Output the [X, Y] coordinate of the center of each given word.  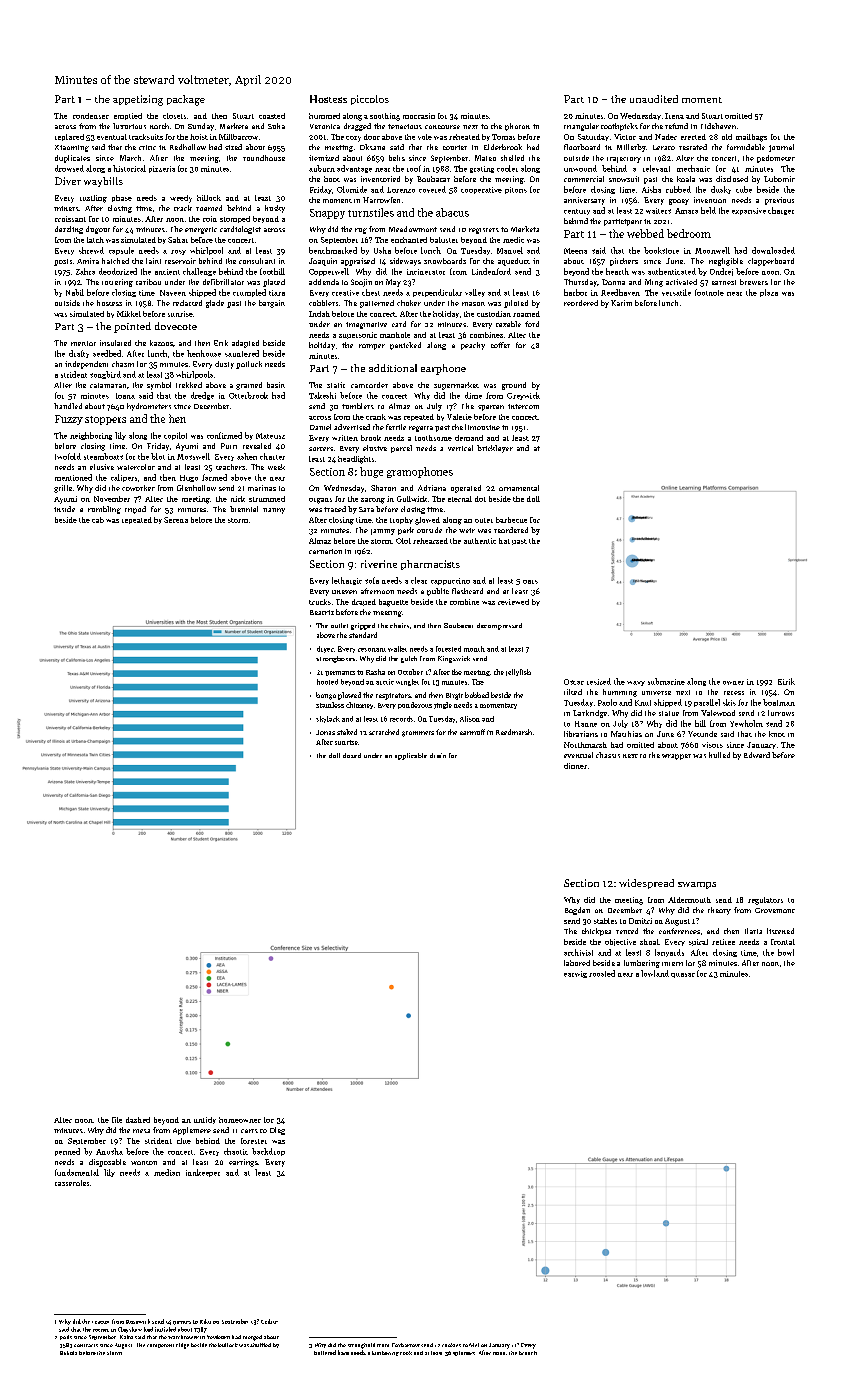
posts [63, 262]
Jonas [325, 732]
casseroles [72, 1183]
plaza [769, 293]
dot [480, 499]
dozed [352, 755]
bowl [786, 952]
